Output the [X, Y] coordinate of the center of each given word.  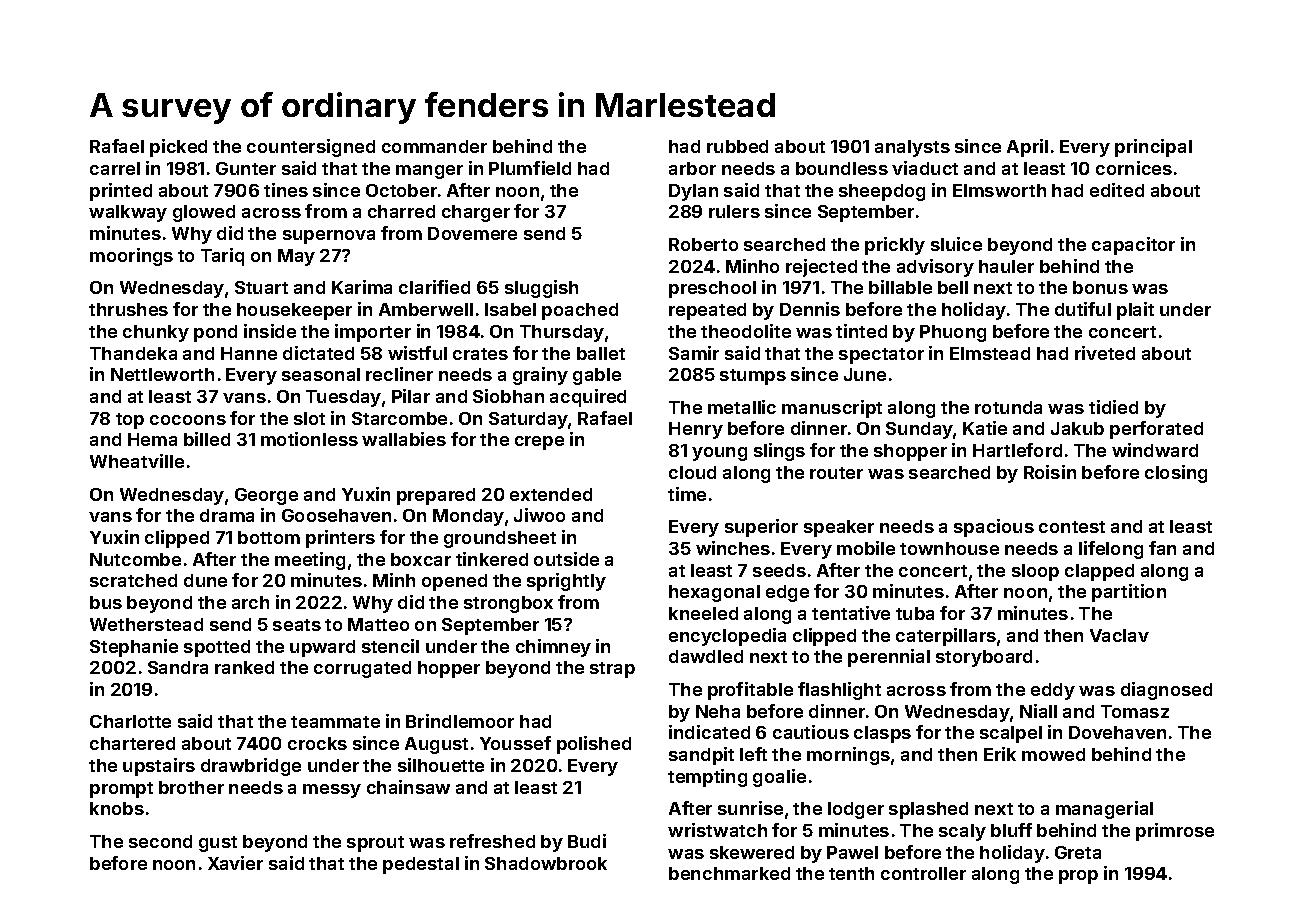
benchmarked [729, 873]
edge [787, 593]
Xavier [235, 863]
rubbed [737, 146]
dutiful [1083, 309]
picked [178, 148]
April [1027, 148]
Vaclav [1119, 635]
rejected [821, 268]
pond [215, 333]
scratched [133, 580]
